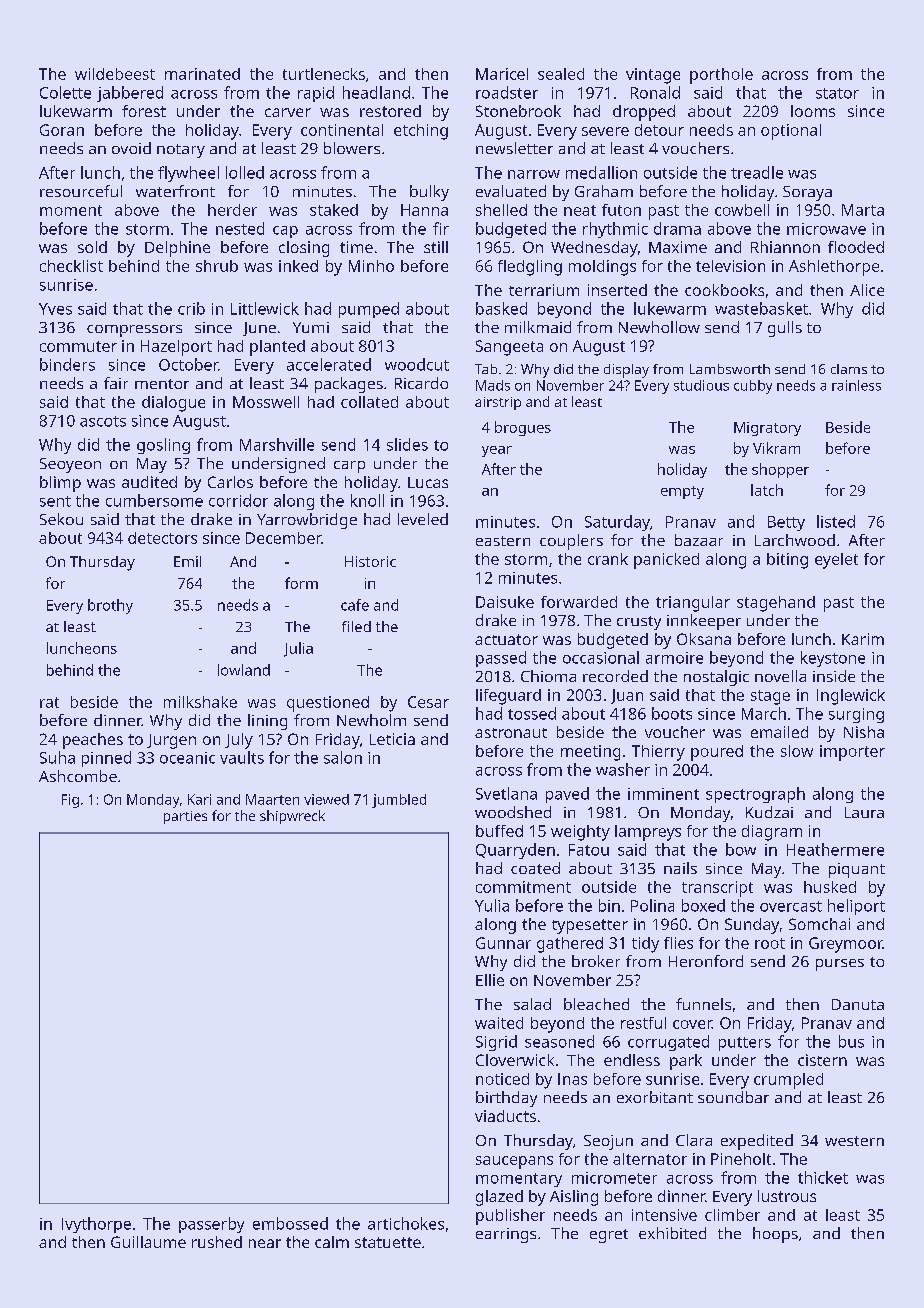 The image size is (924, 1308). What do you see at coordinates (572, 1079) in the document?
I see `Inas` at bounding box center [572, 1079].
